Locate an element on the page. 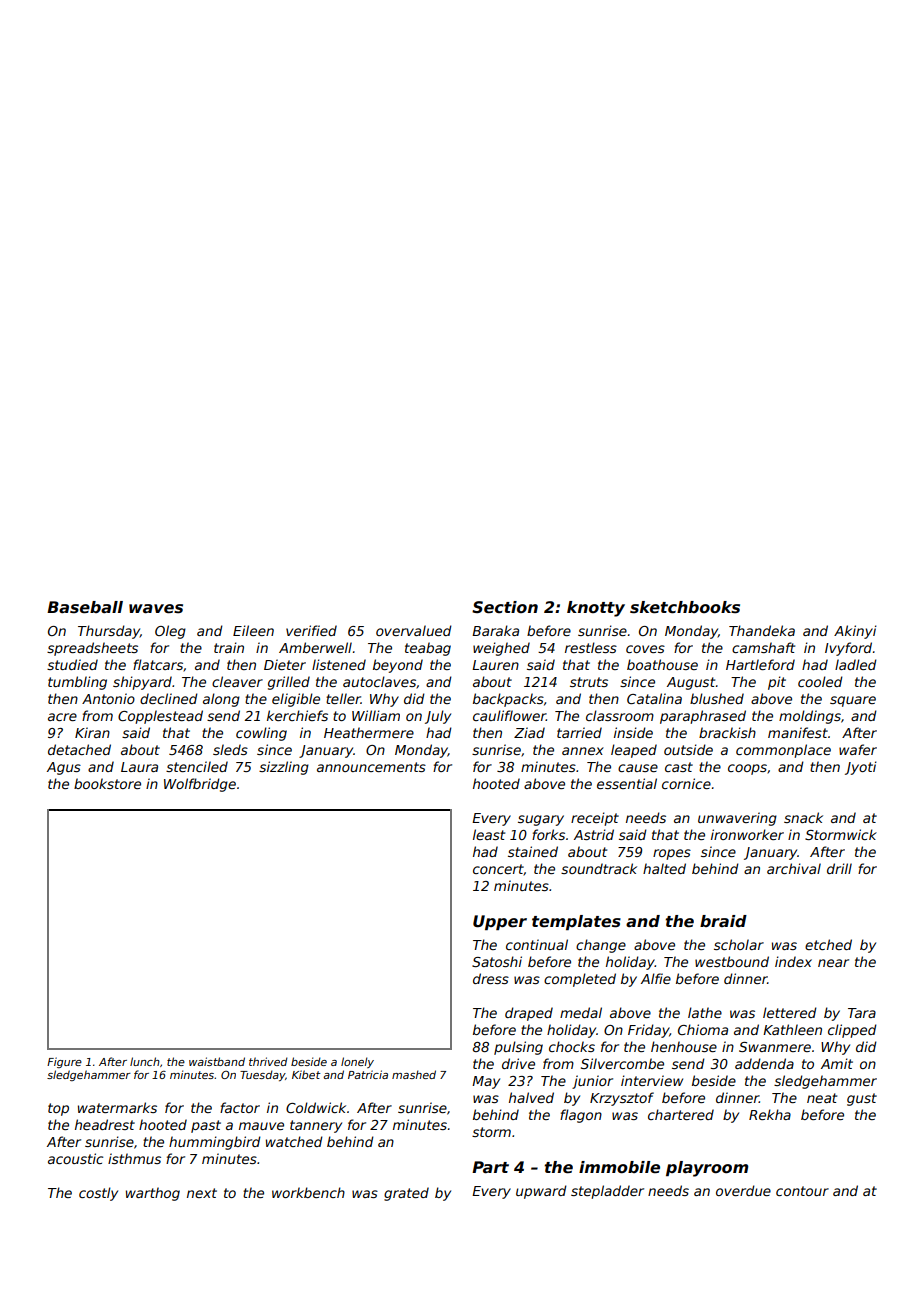 The image size is (924, 1308). thrived is located at coordinates (268, 1061).
